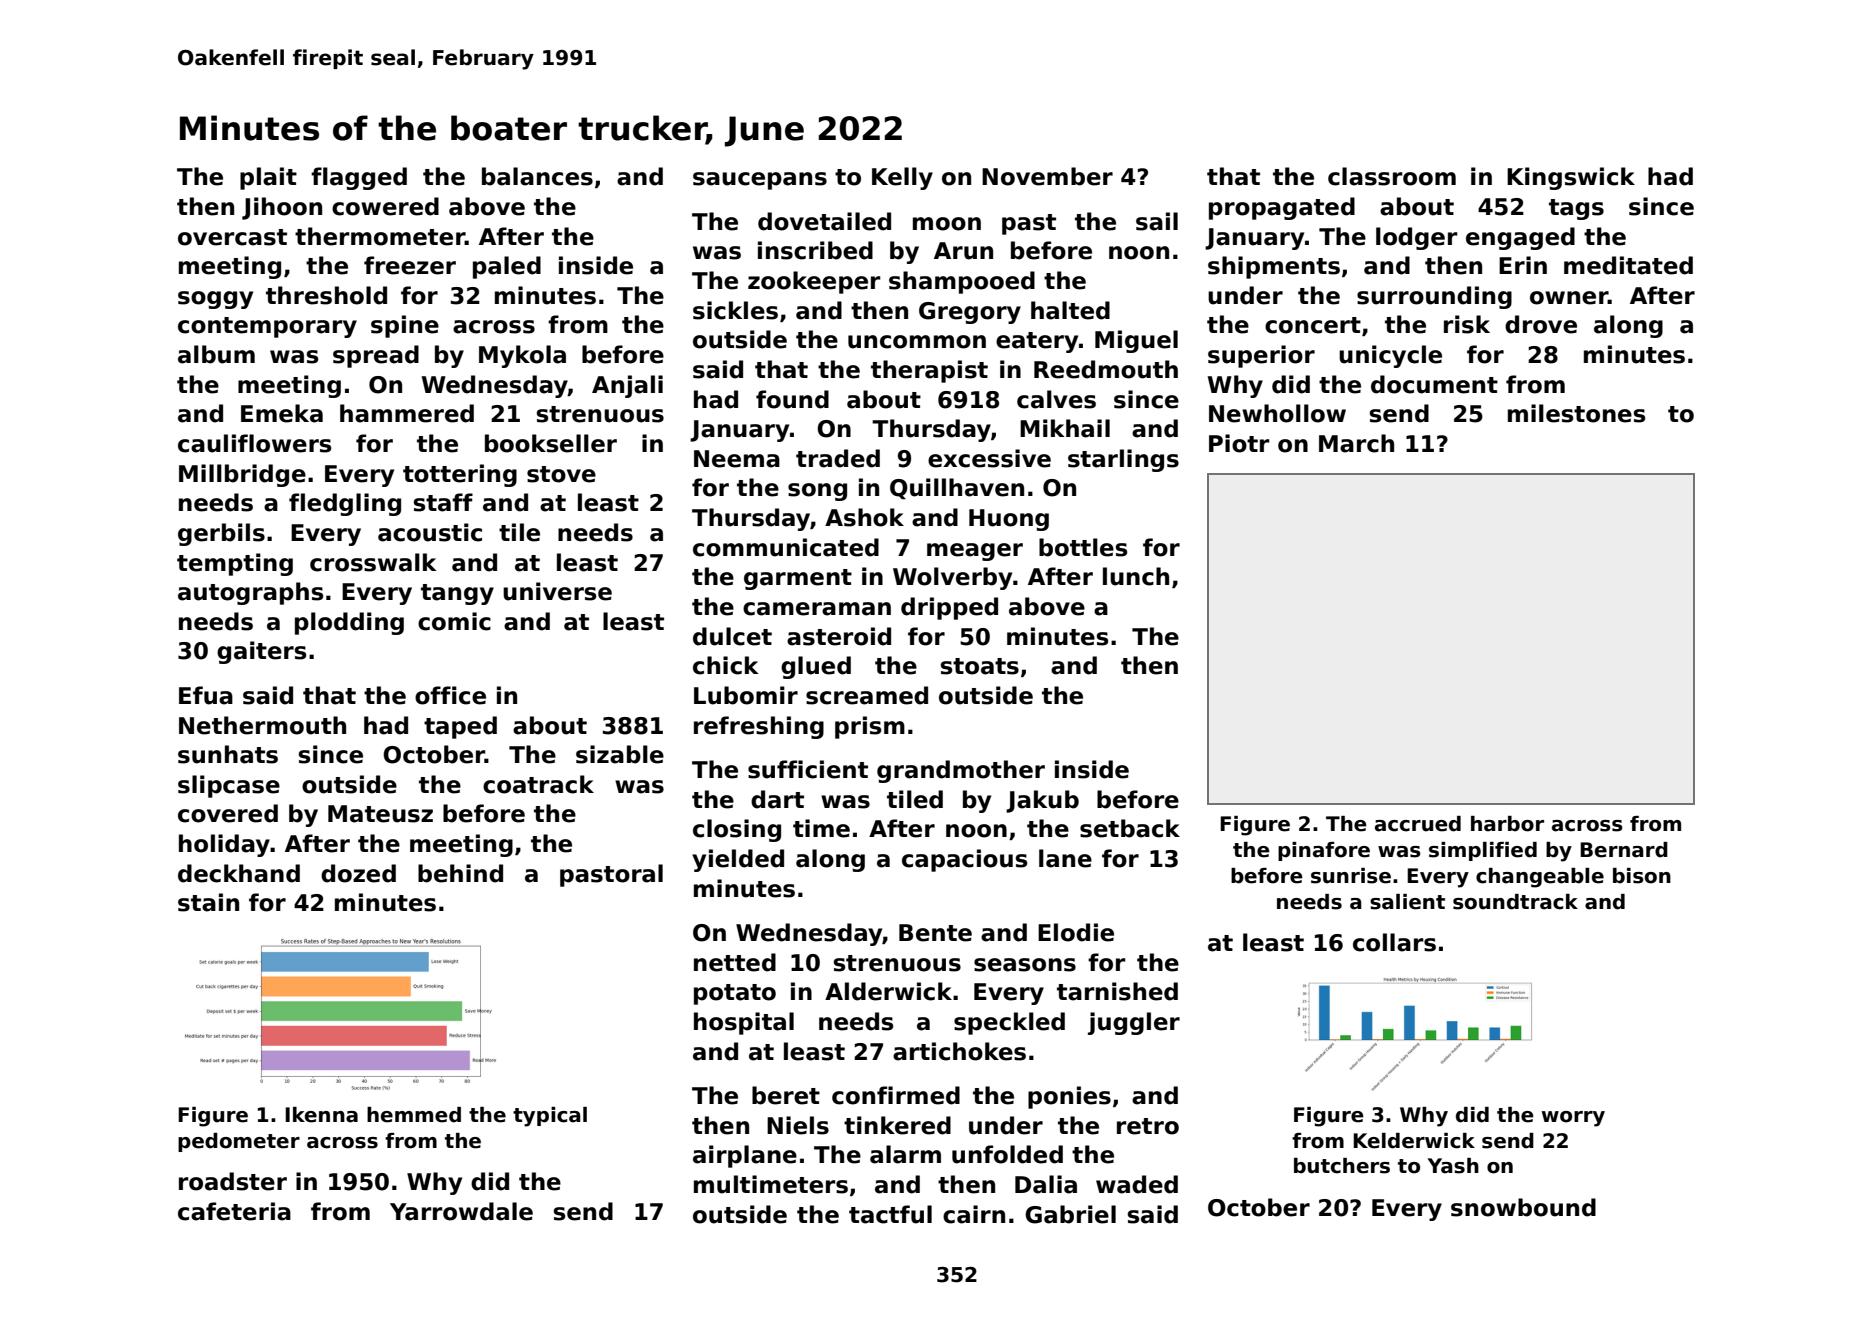 The width and height of the screenshot is (1872, 1324). I want to click on Elodie, so click(1076, 932).
